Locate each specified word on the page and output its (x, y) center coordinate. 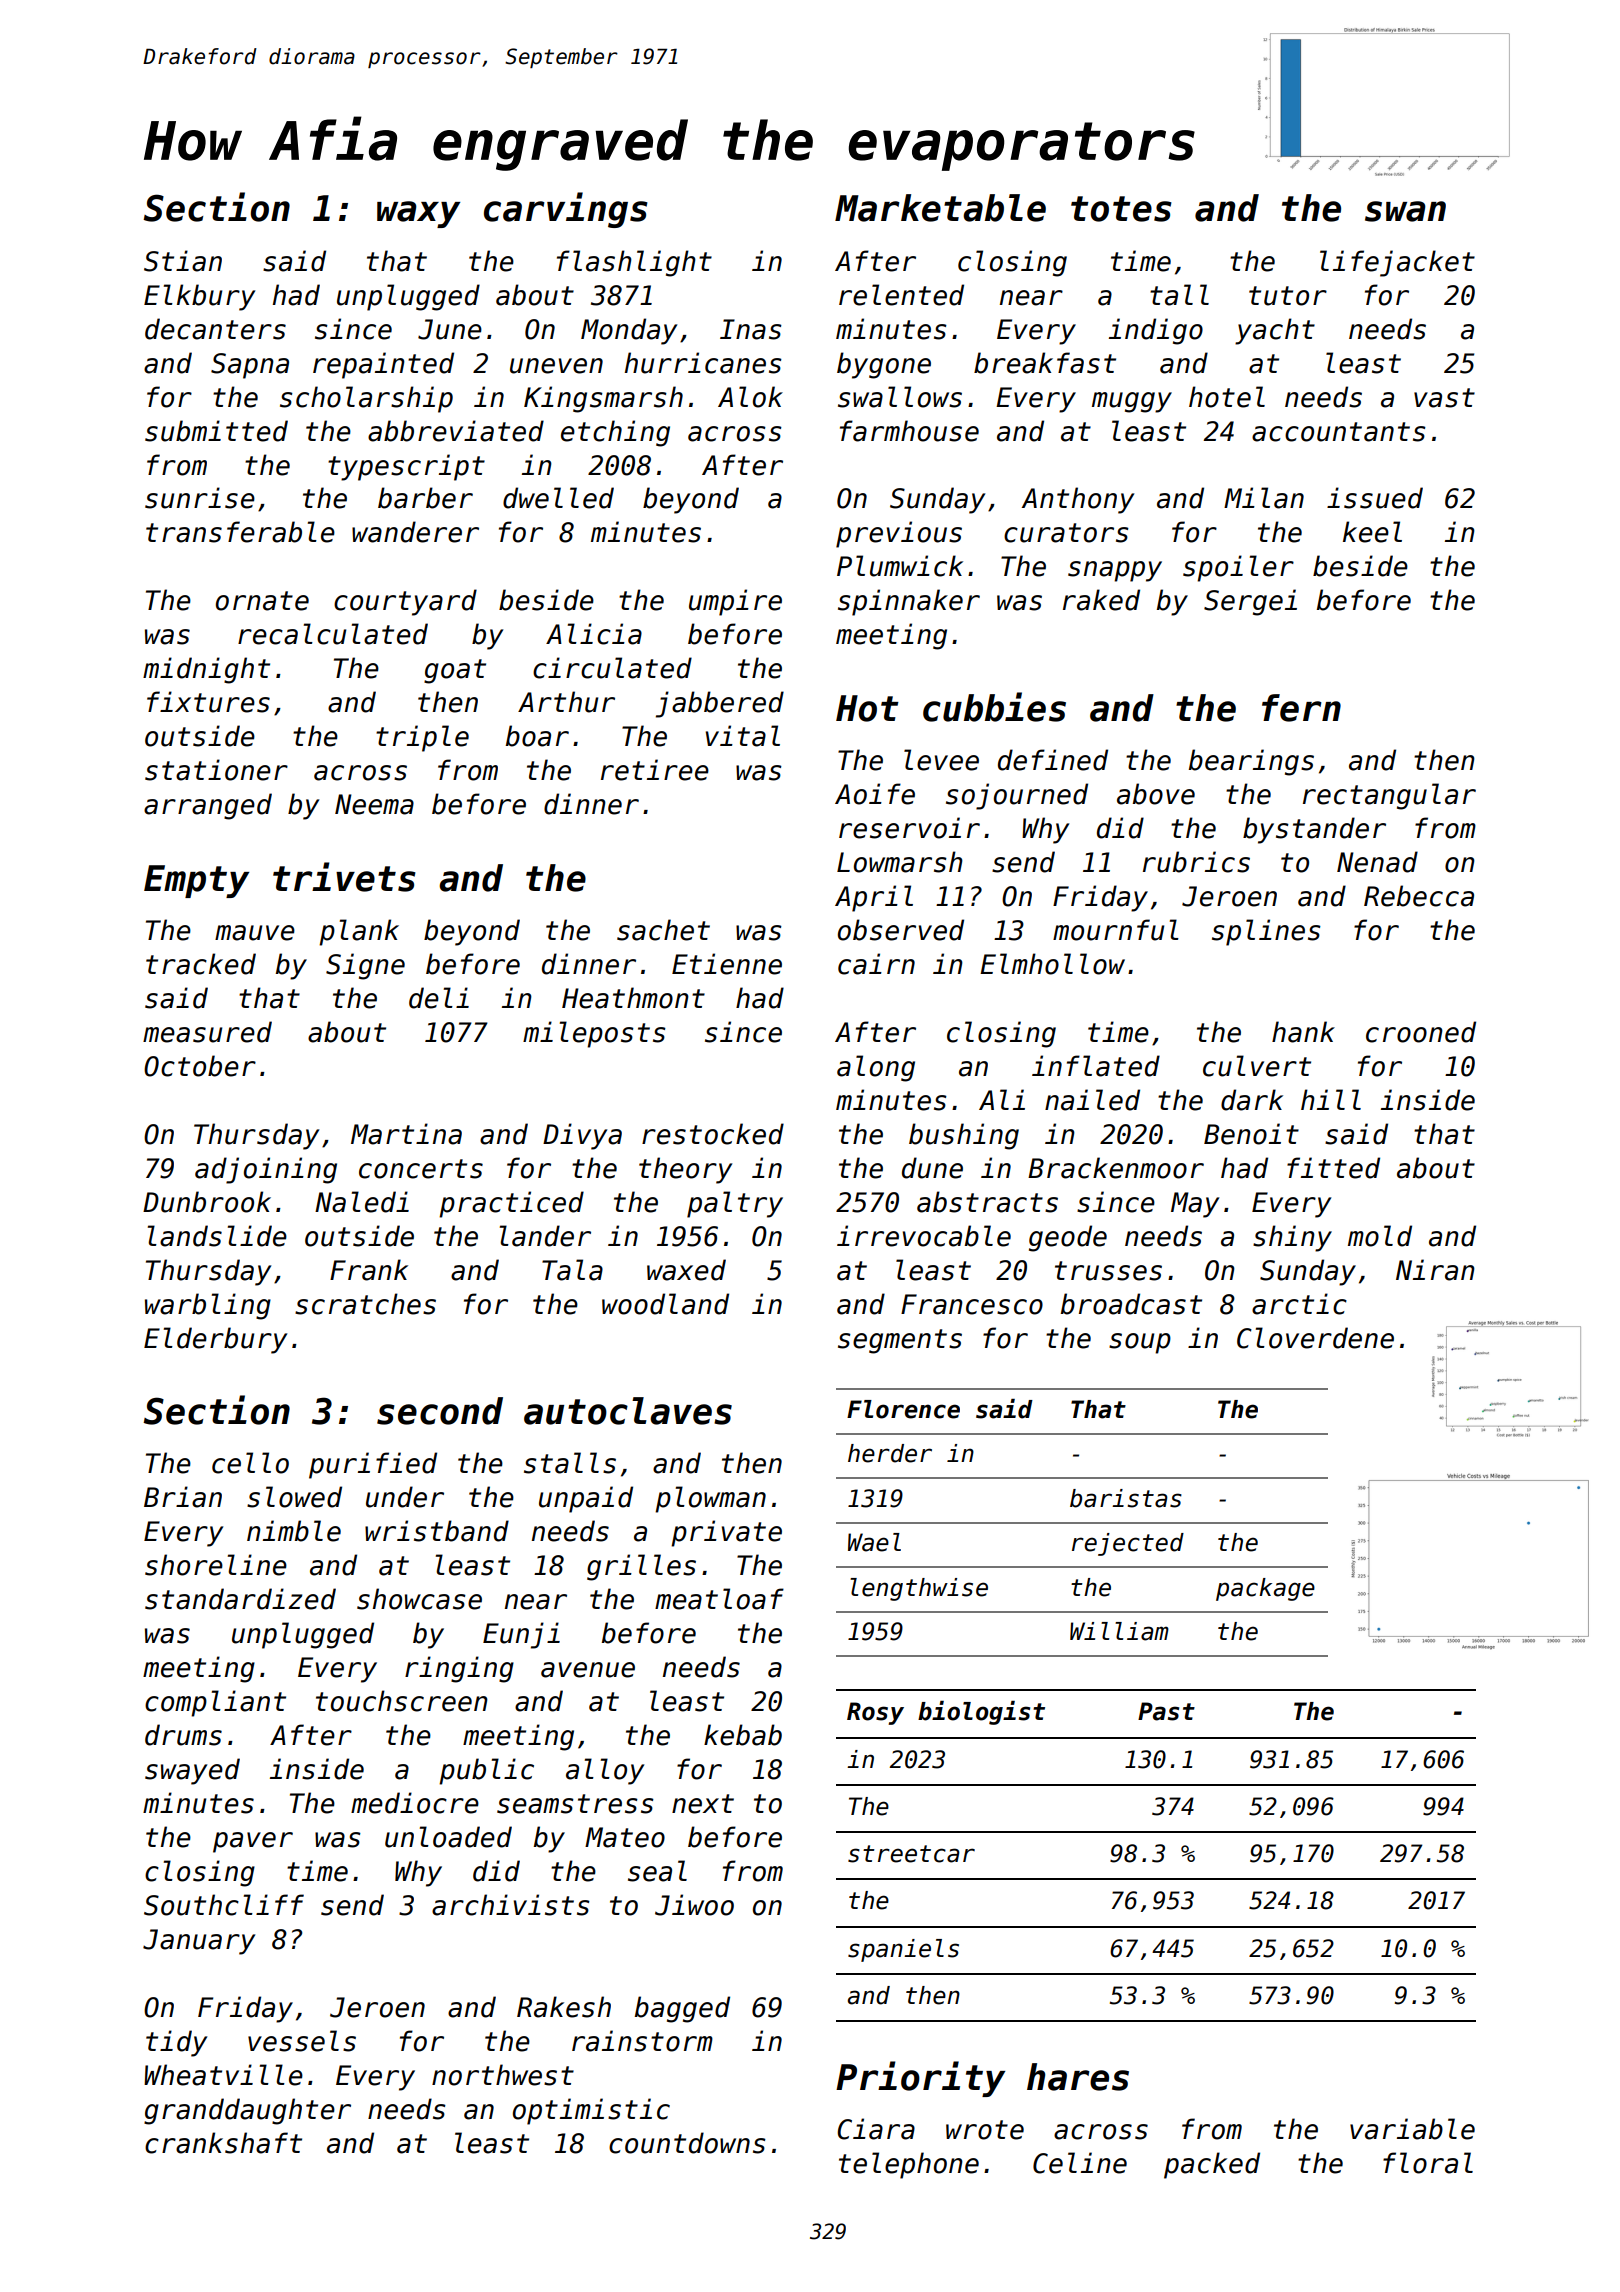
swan (1405, 211)
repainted (383, 365)
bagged (682, 2009)
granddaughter (247, 2111)
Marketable (940, 208)
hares (1078, 2077)
